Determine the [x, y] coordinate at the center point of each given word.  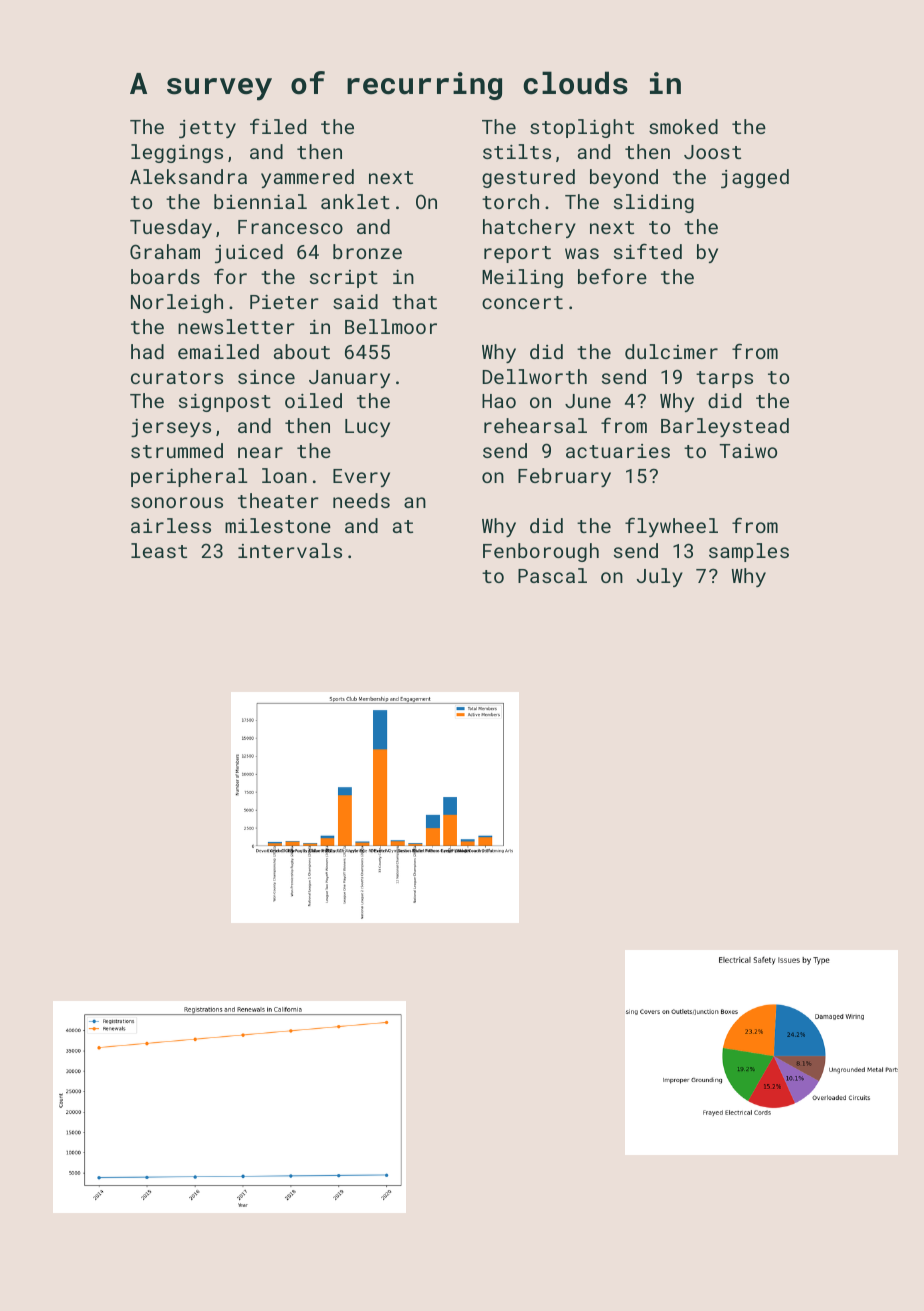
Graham [165, 251]
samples [749, 552]
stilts [517, 151]
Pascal [552, 575]
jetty [207, 129]
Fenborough [541, 552]
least [159, 550]
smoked [683, 126]
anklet [355, 201]
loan [284, 475]
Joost [712, 152]
